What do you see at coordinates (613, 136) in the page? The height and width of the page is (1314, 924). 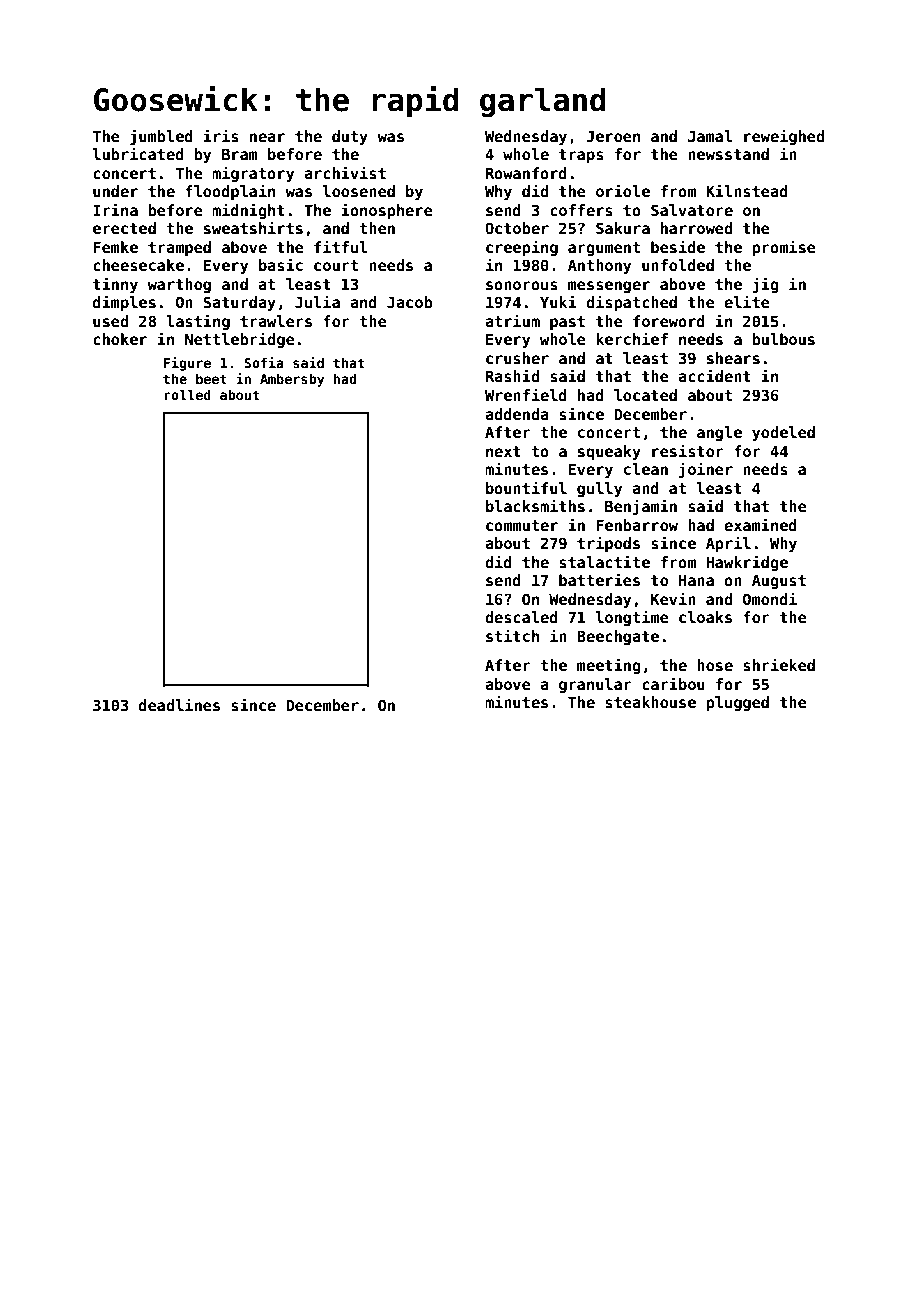 I see `Jeroen` at bounding box center [613, 136].
